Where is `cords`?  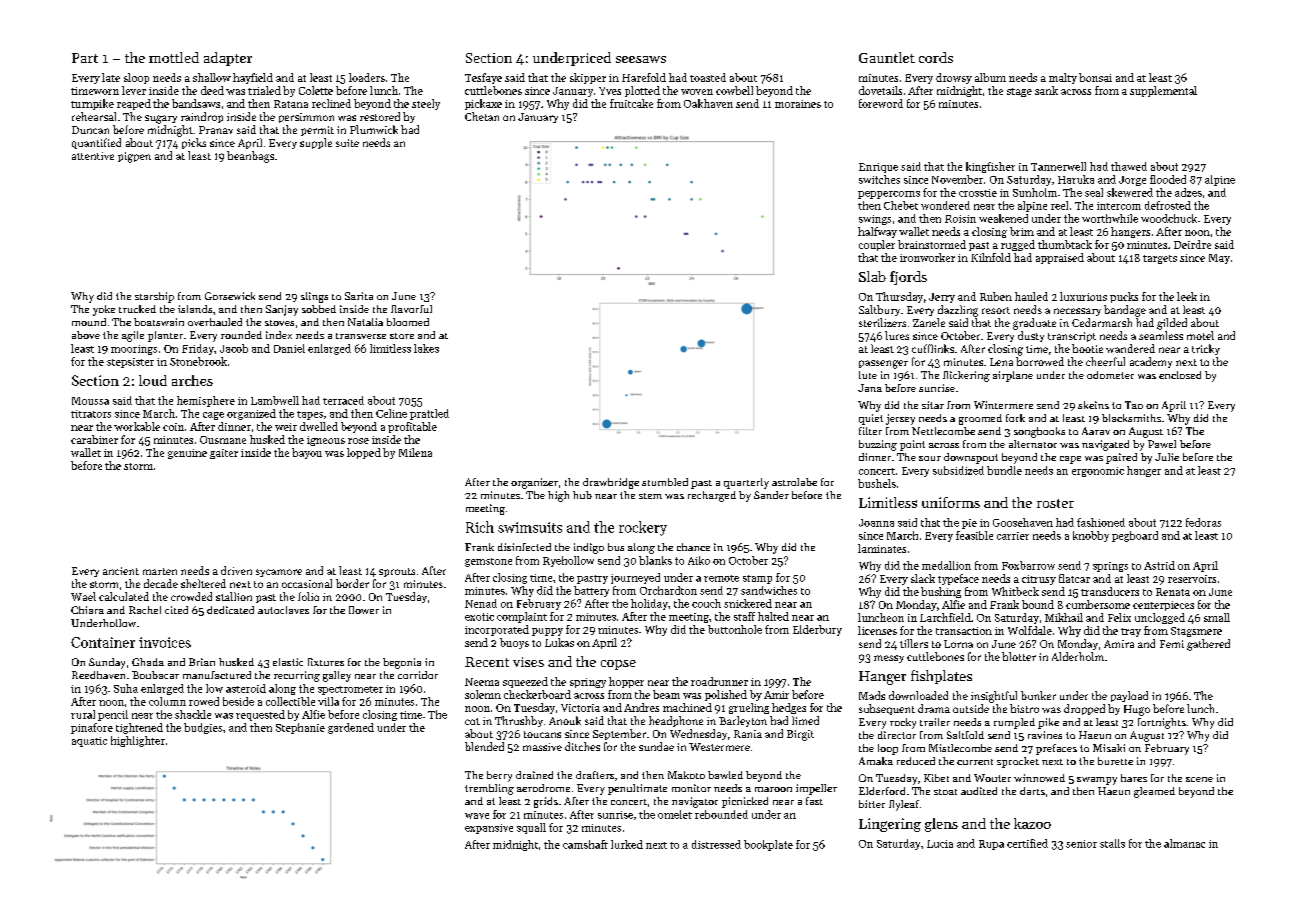 cords is located at coordinates (936, 57).
